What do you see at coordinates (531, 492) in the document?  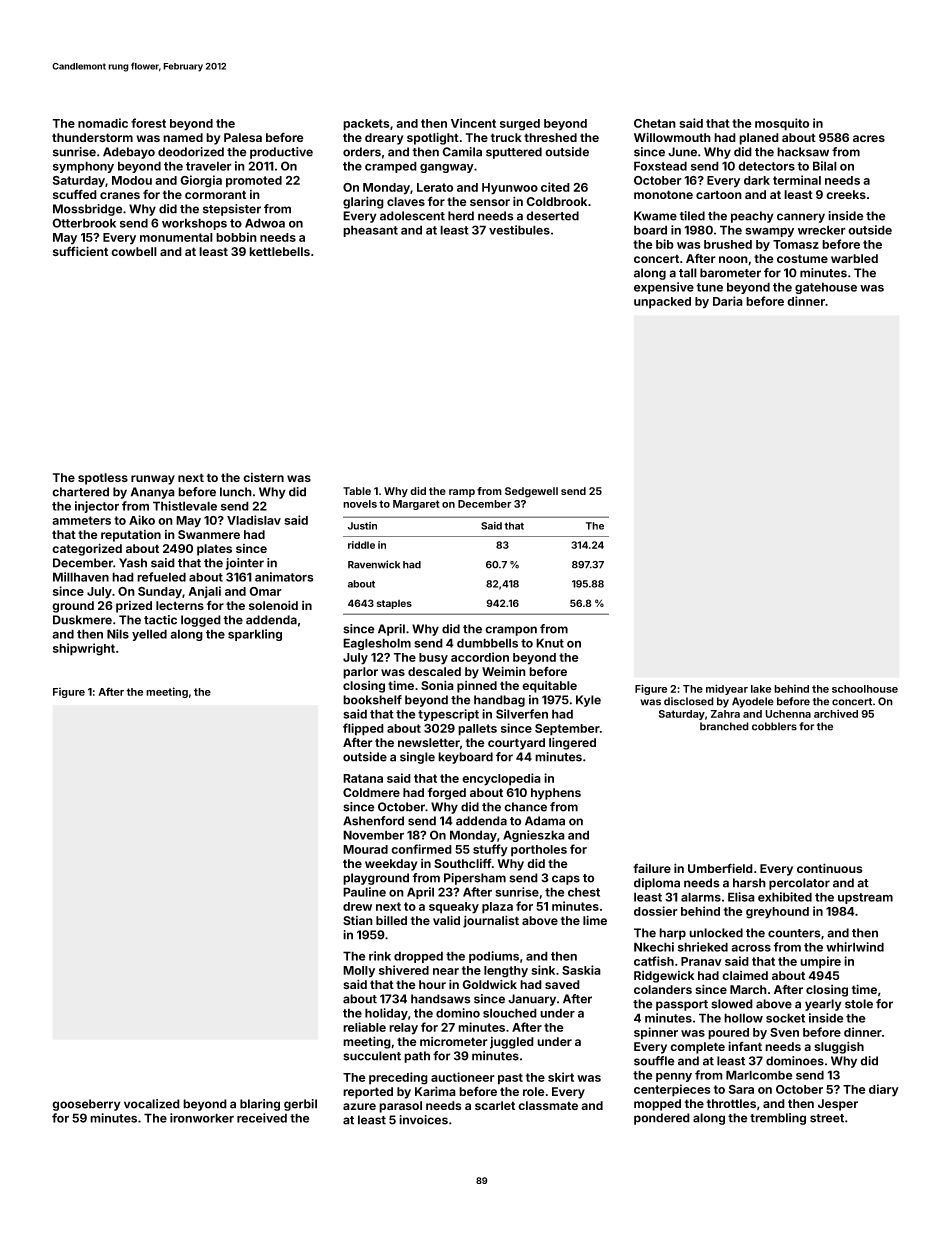 I see `Sedgewell` at bounding box center [531, 492].
